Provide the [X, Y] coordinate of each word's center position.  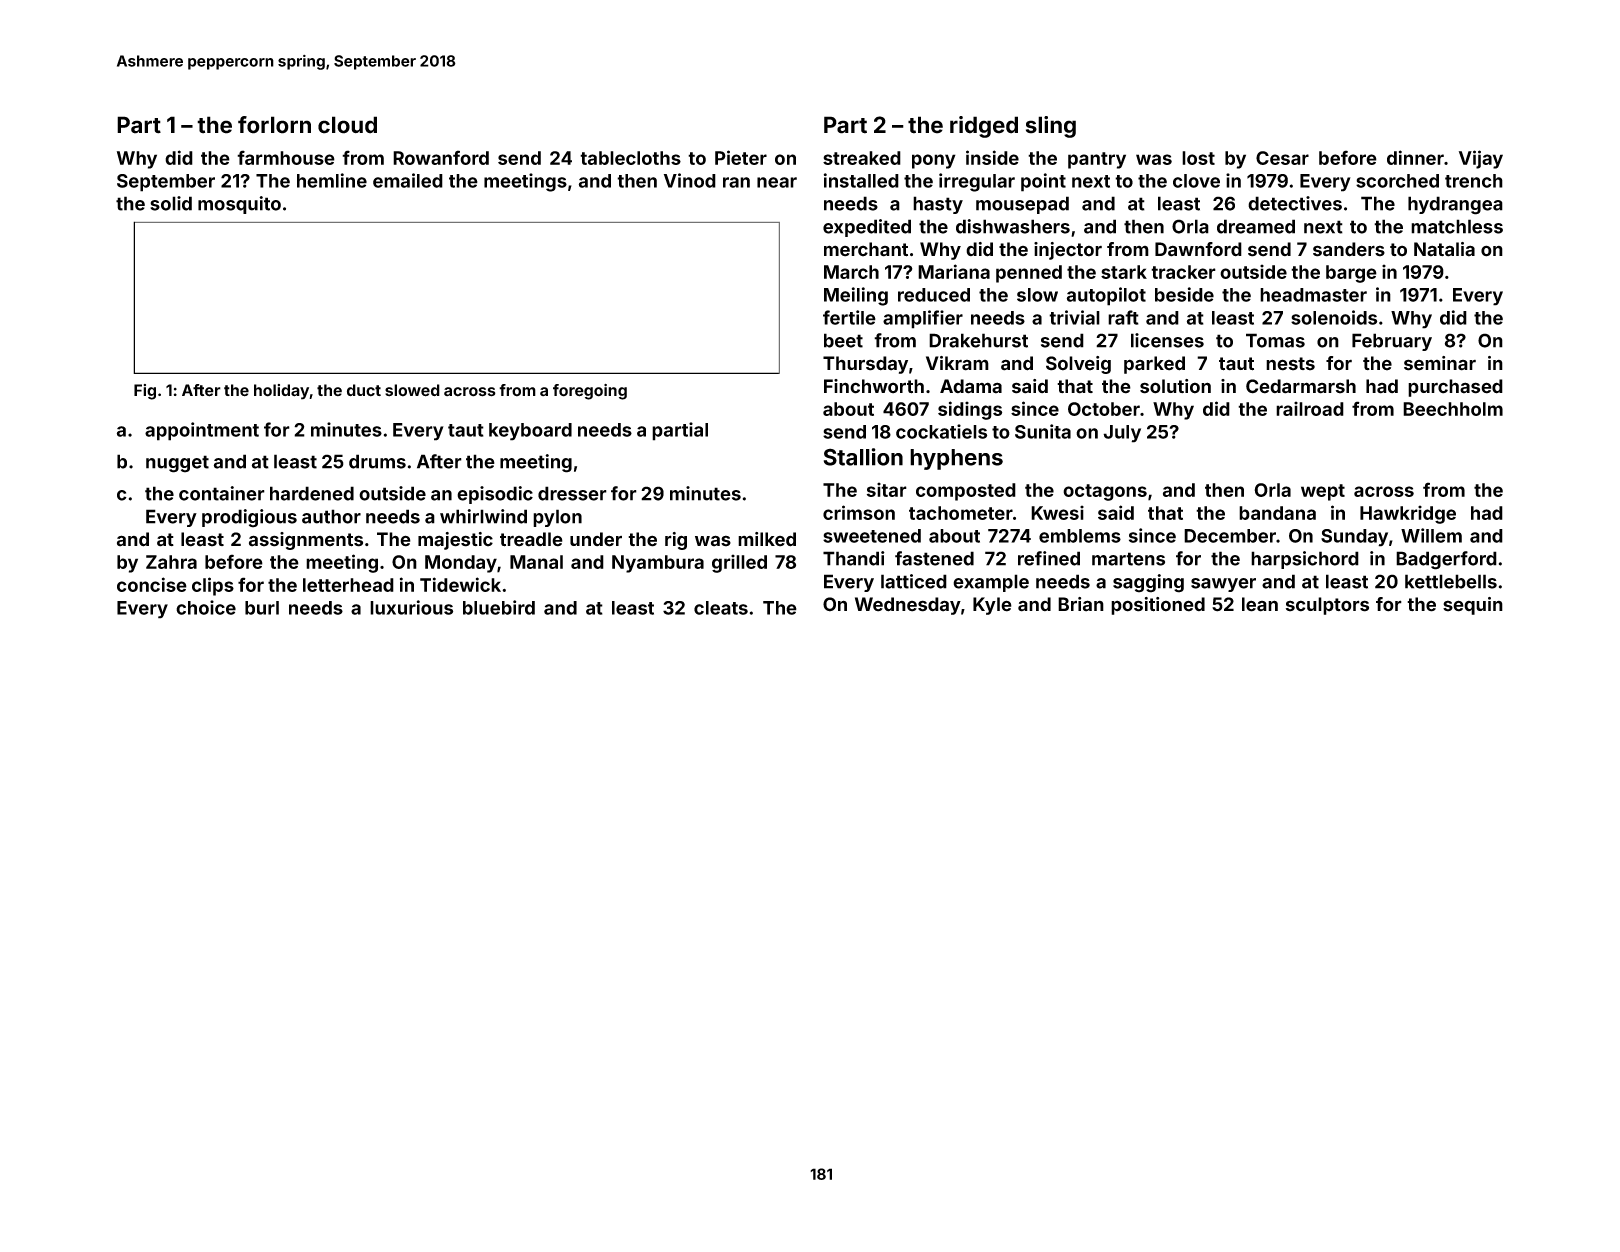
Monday [461, 564]
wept [1323, 492]
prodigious [249, 518]
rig [676, 541]
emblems [1080, 536]
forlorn [274, 125]
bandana [1277, 513]
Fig [145, 392]
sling [1051, 127]
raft [1123, 317]
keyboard [530, 432]
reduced [934, 295]
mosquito [239, 205]
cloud [347, 125]
